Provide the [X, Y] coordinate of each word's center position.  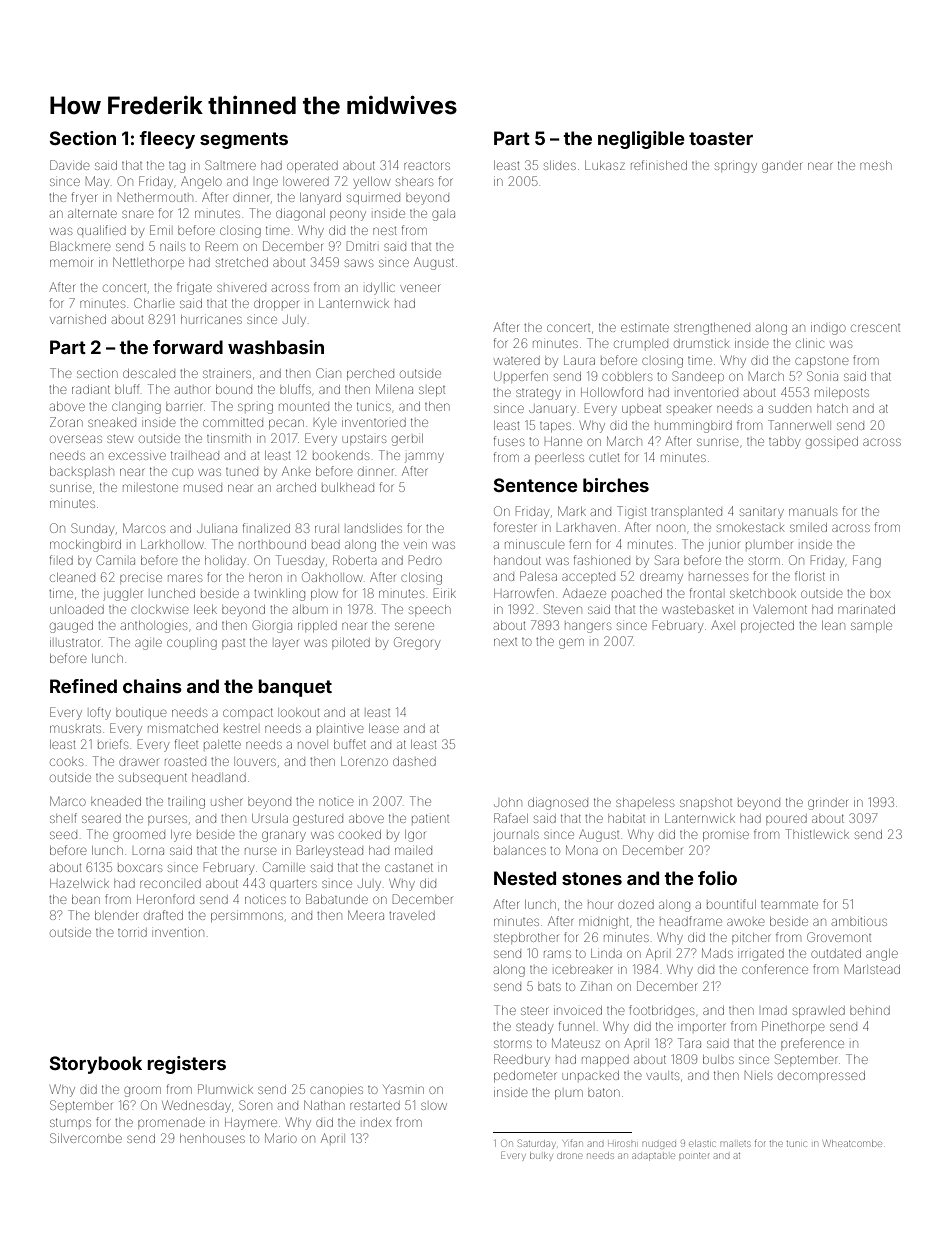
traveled [412, 916]
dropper [276, 304]
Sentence [535, 485]
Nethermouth [155, 197]
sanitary [762, 513]
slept [432, 391]
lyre [181, 836]
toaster [721, 138]
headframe [691, 921]
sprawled [819, 1012]
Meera [366, 915]
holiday [225, 562]
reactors [427, 165]
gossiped [832, 443]
